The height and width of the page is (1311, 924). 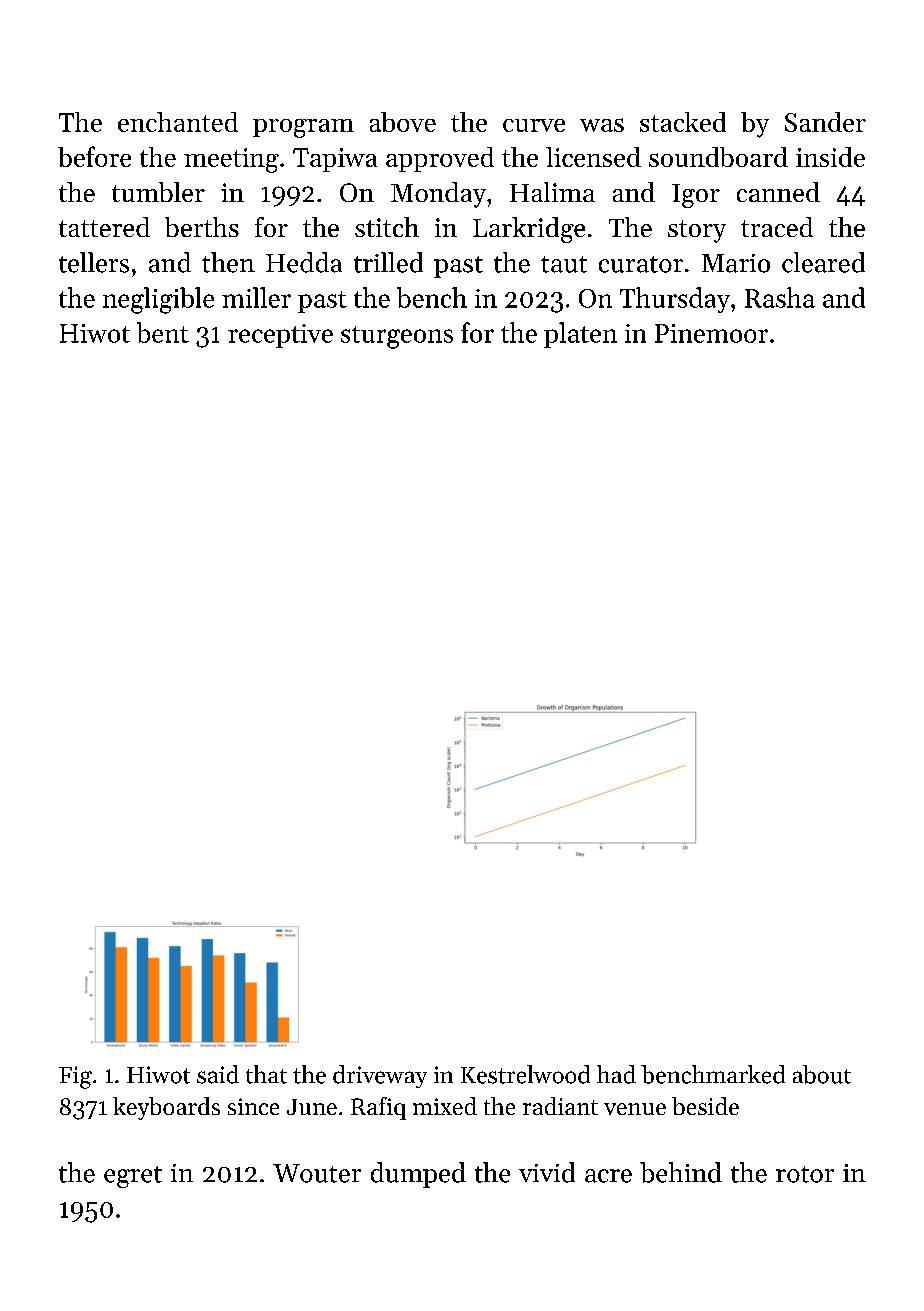 What do you see at coordinates (418, 1175) in the page?
I see `dumped` at bounding box center [418, 1175].
